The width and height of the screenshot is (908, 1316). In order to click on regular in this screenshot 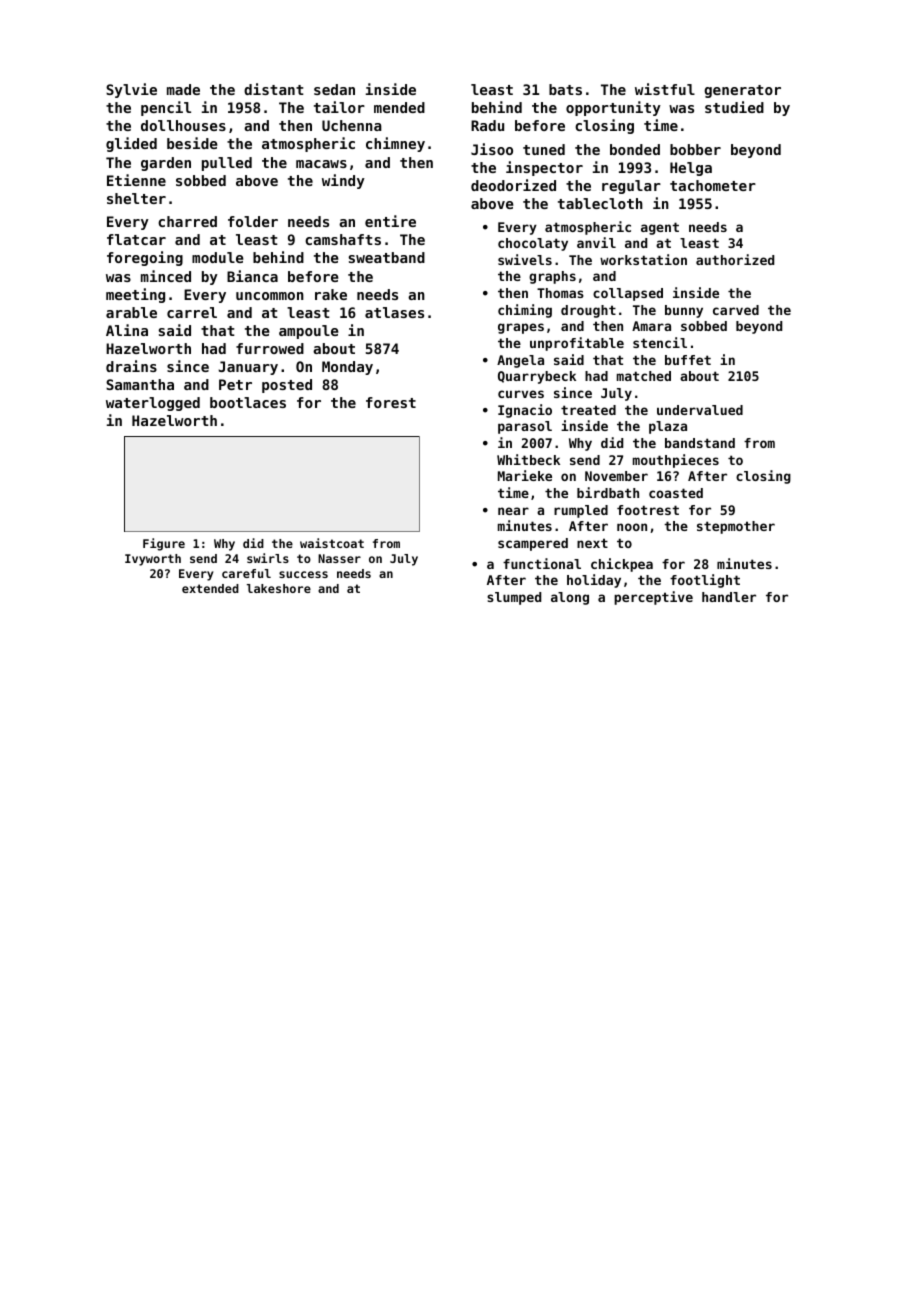, I will do `click(631, 187)`.
